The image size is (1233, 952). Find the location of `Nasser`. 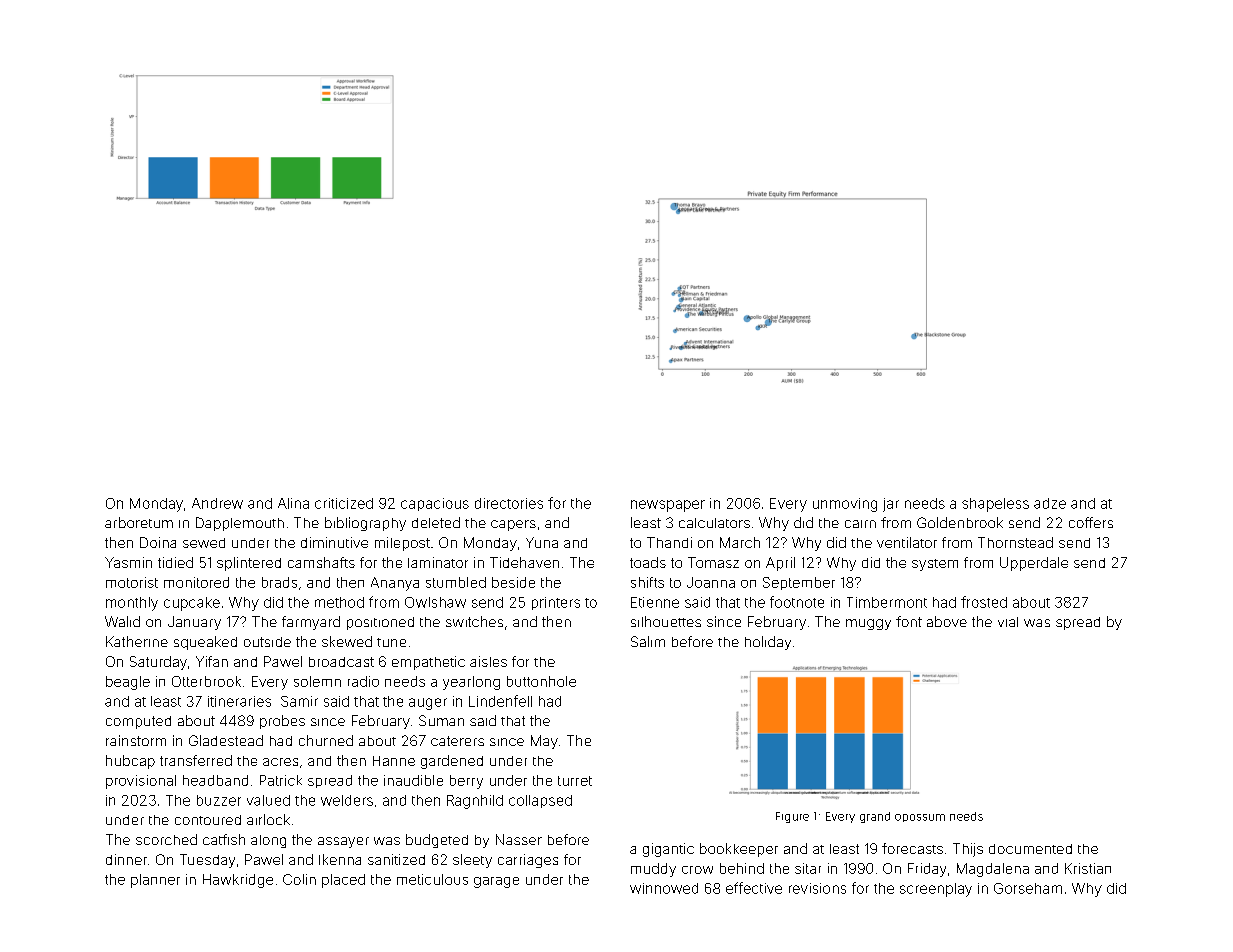

Nasser is located at coordinates (519, 839).
